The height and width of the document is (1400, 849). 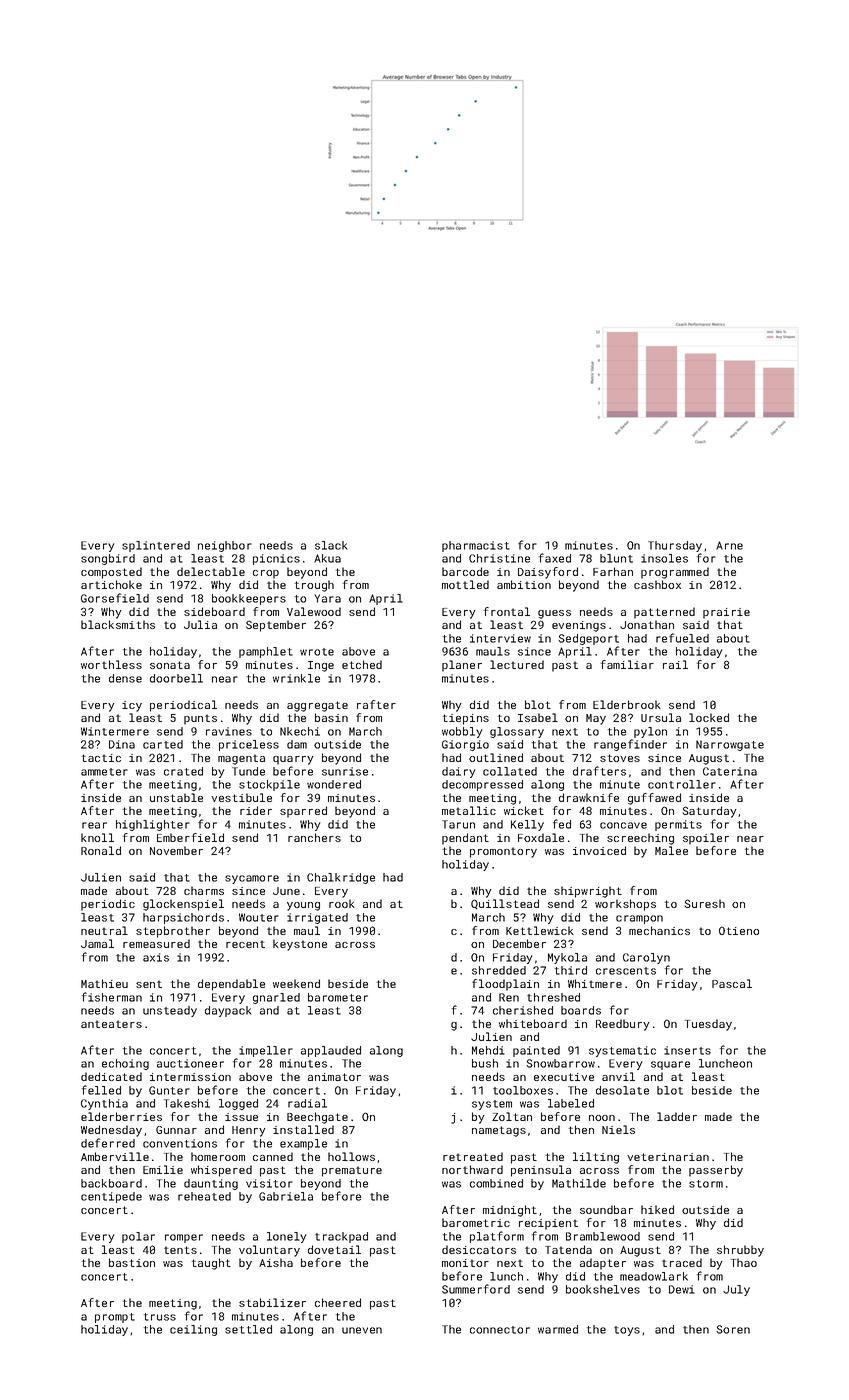 What do you see at coordinates (466, 719) in the document?
I see `tiepins` at bounding box center [466, 719].
